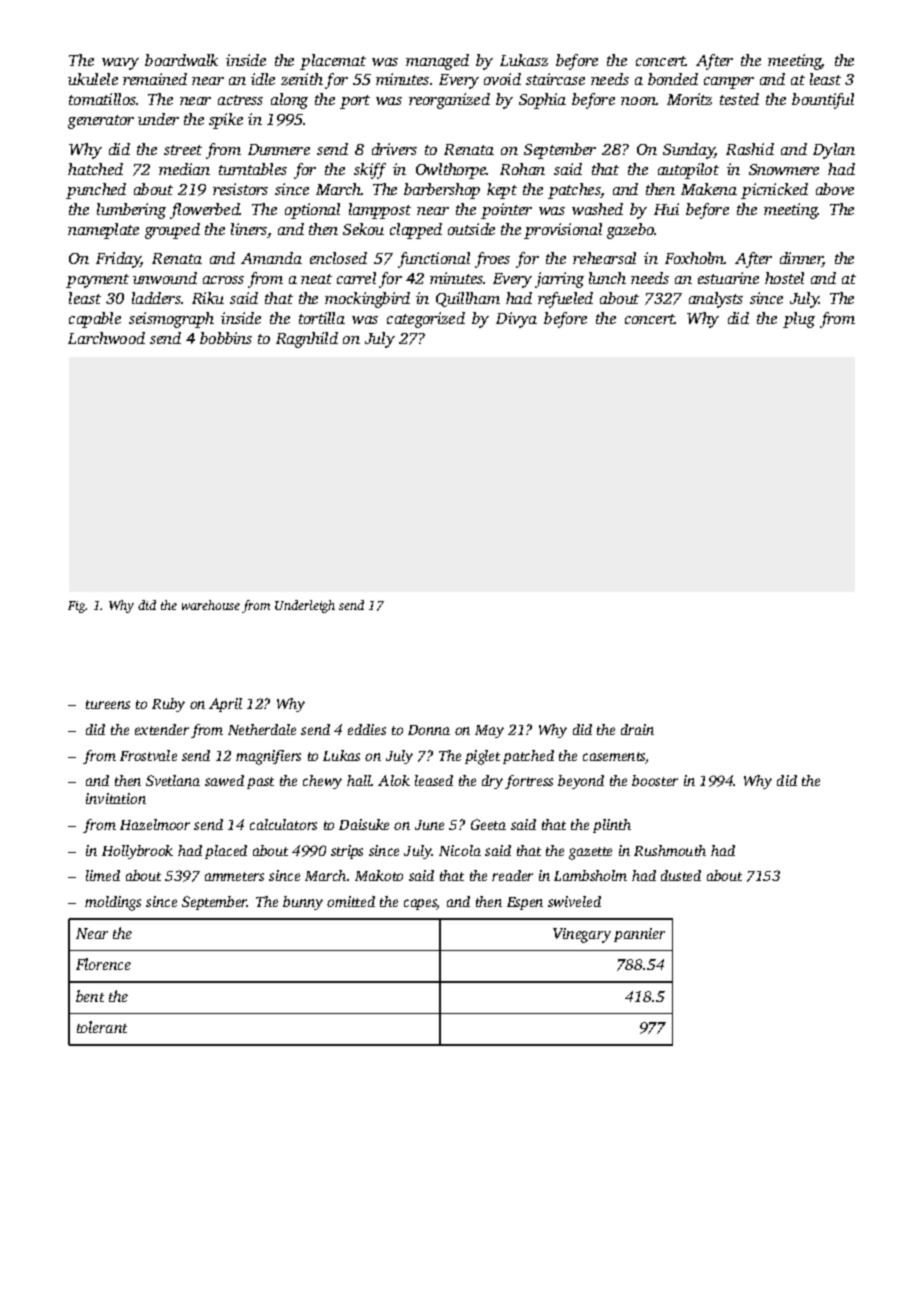 This image has height=1308, width=924. What do you see at coordinates (429, 825) in the image?
I see `June` at bounding box center [429, 825].
